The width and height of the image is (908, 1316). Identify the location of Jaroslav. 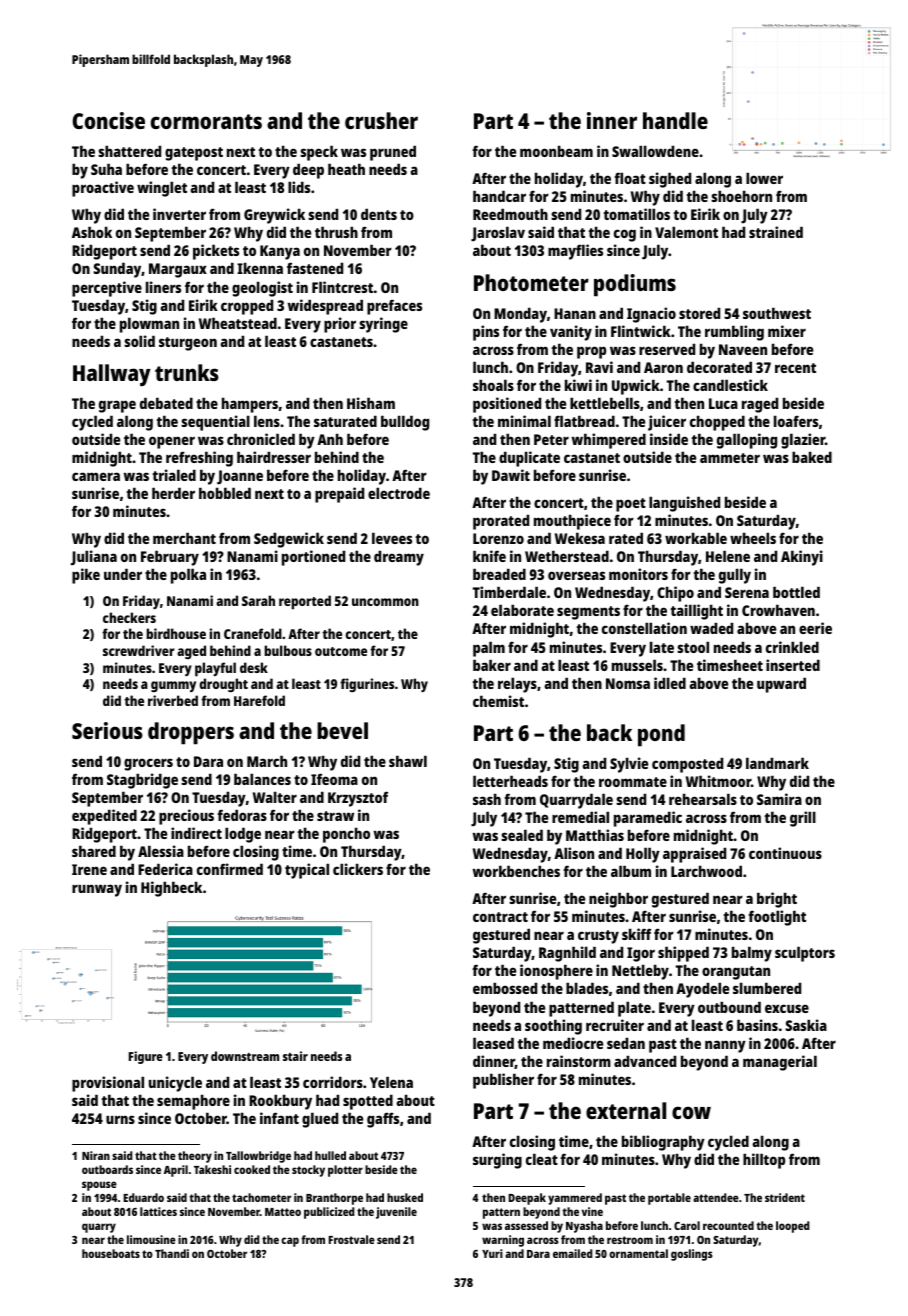
(498, 234).
